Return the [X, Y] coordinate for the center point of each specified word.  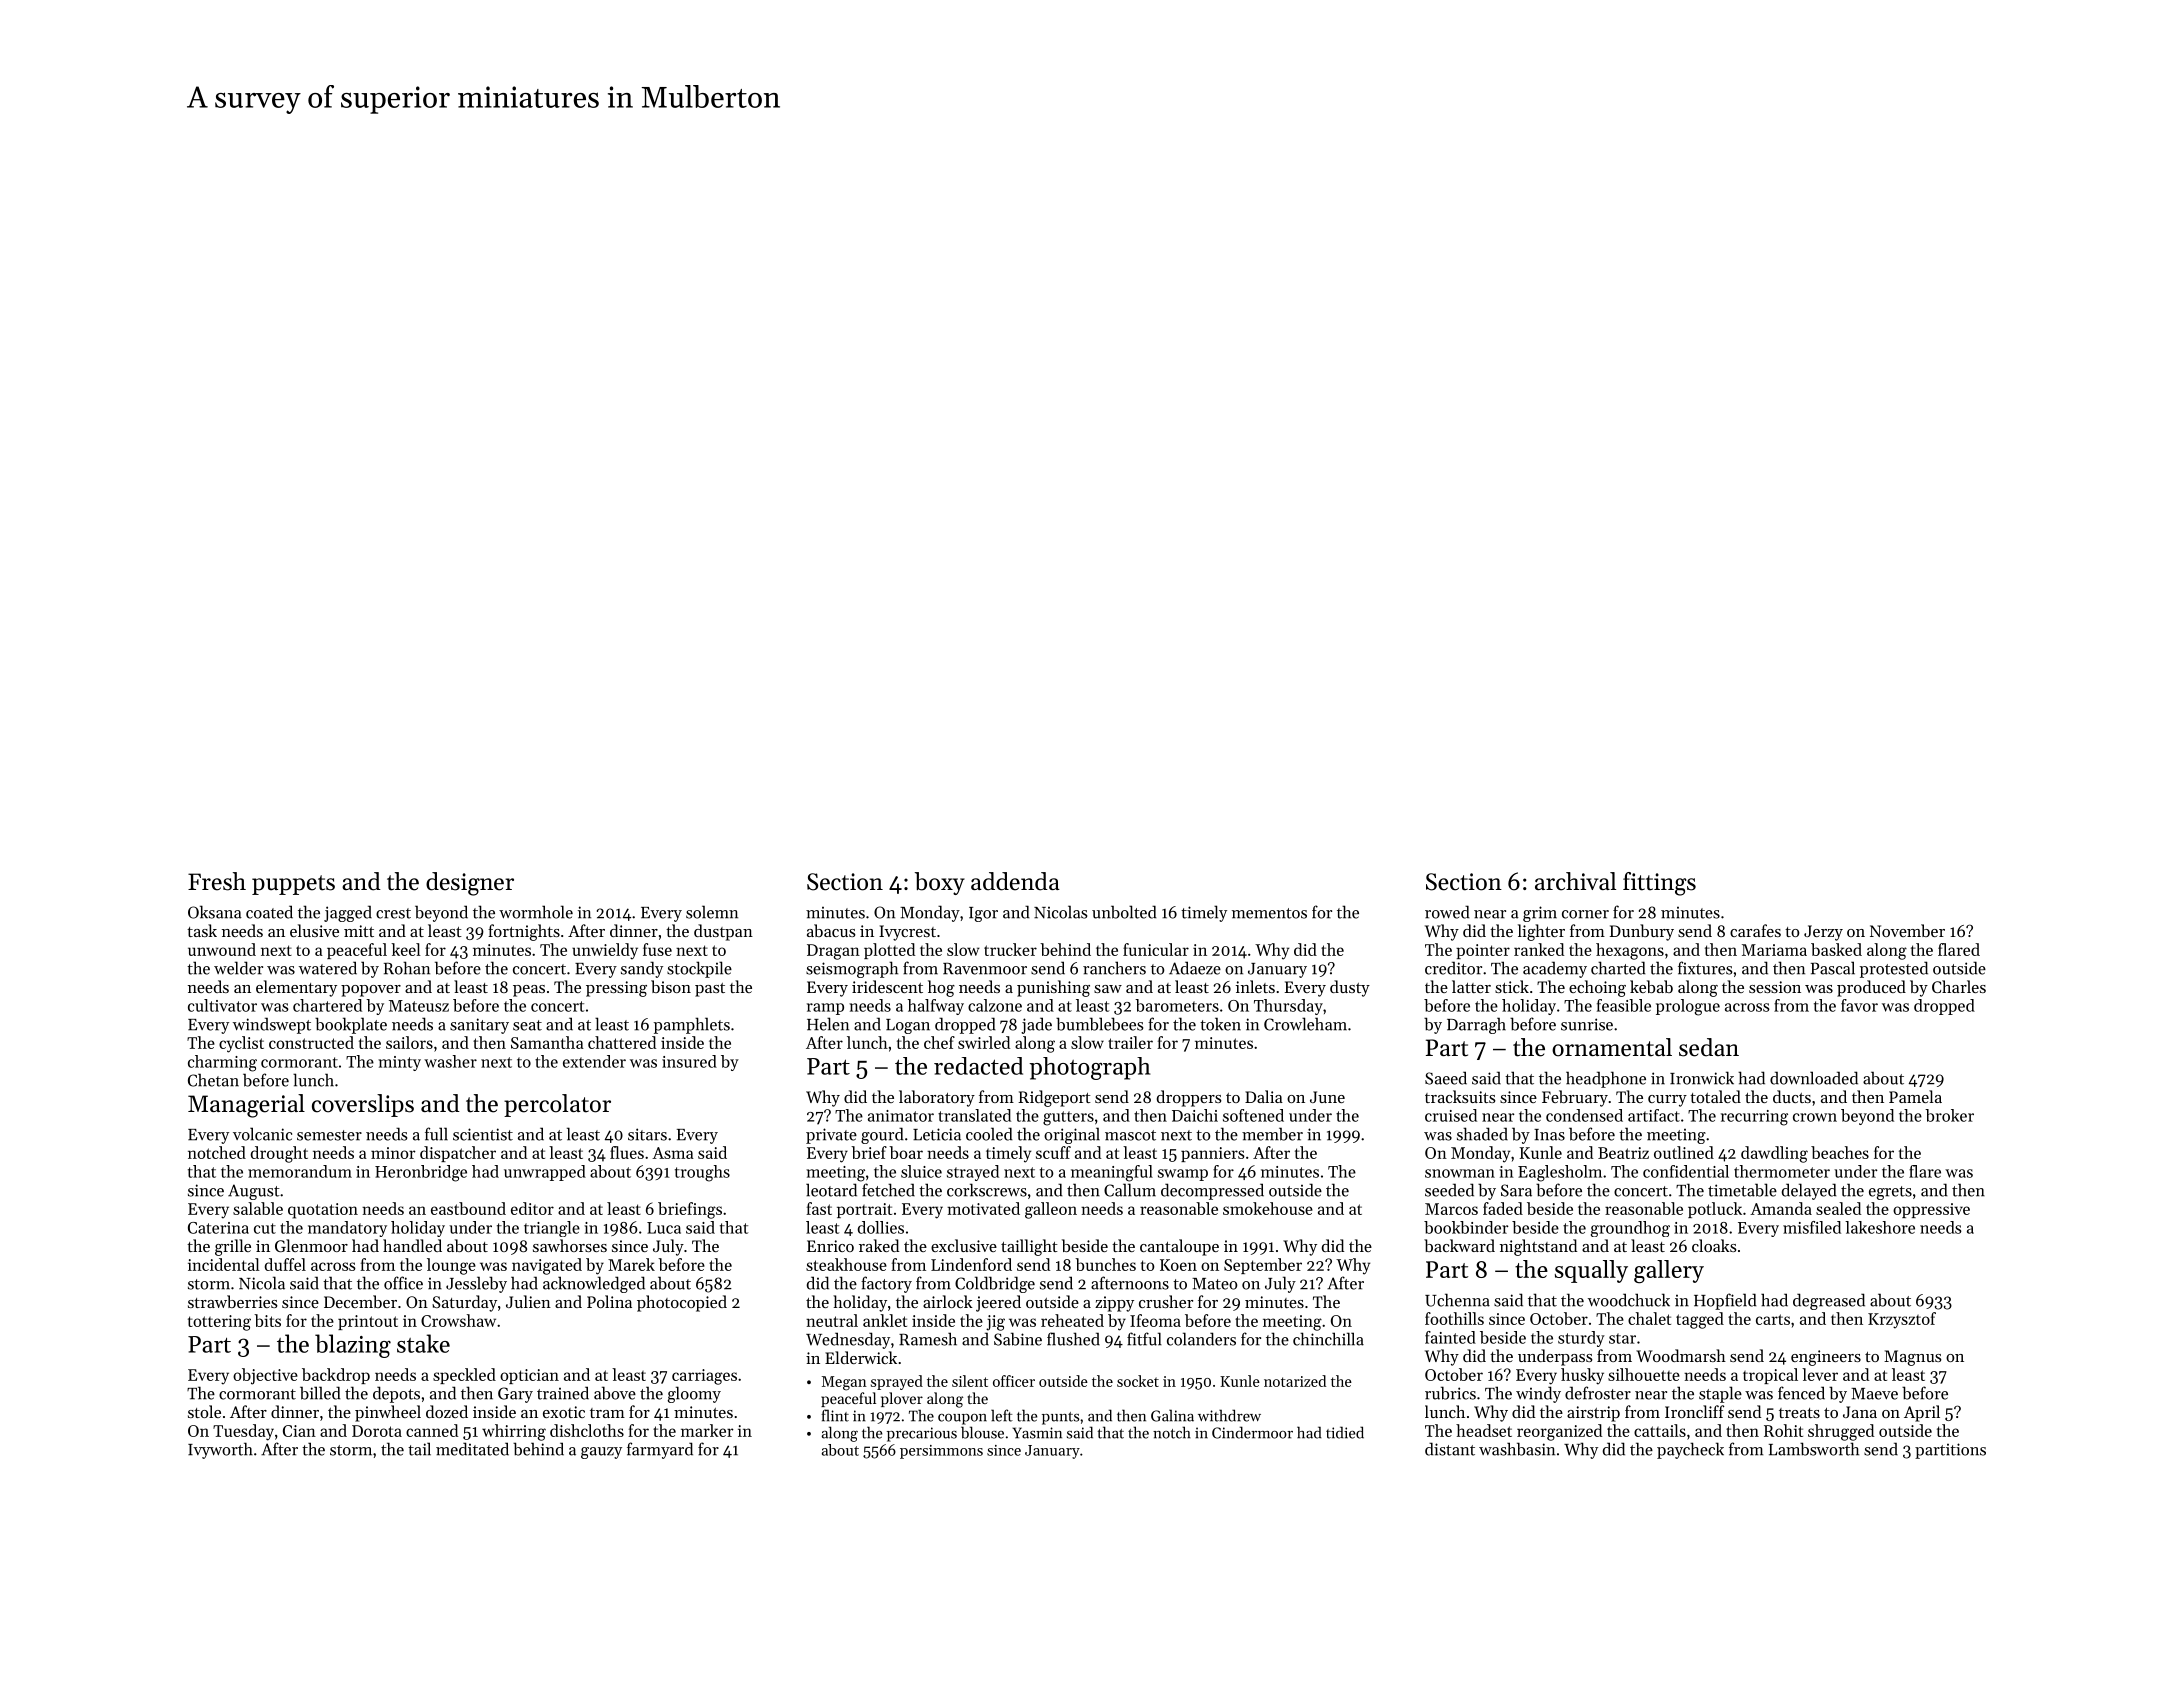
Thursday [1288, 1007]
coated [269, 912]
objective [265, 1376]
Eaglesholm [1560, 1173]
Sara [1516, 1190]
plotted [889, 951]
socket [1138, 1381]
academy [1555, 969]
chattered [622, 1042]
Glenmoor [311, 1245]
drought [279, 1154]
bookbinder [1466, 1227]
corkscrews [987, 1190]
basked [1836, 949]
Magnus [1913, 1358]
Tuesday [243, 1432]
